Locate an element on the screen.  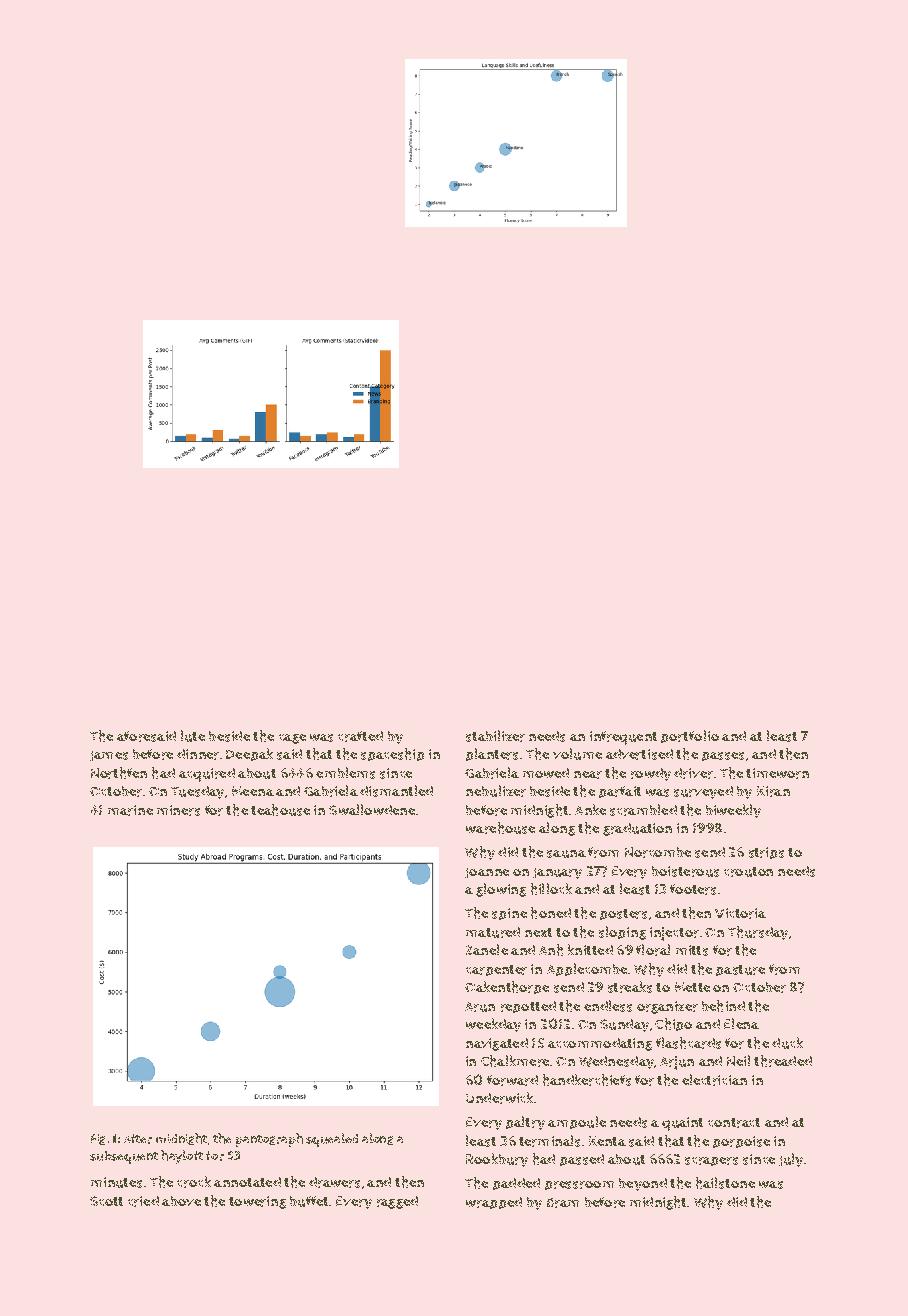
dismantled is located at coordinates (396, 791).
